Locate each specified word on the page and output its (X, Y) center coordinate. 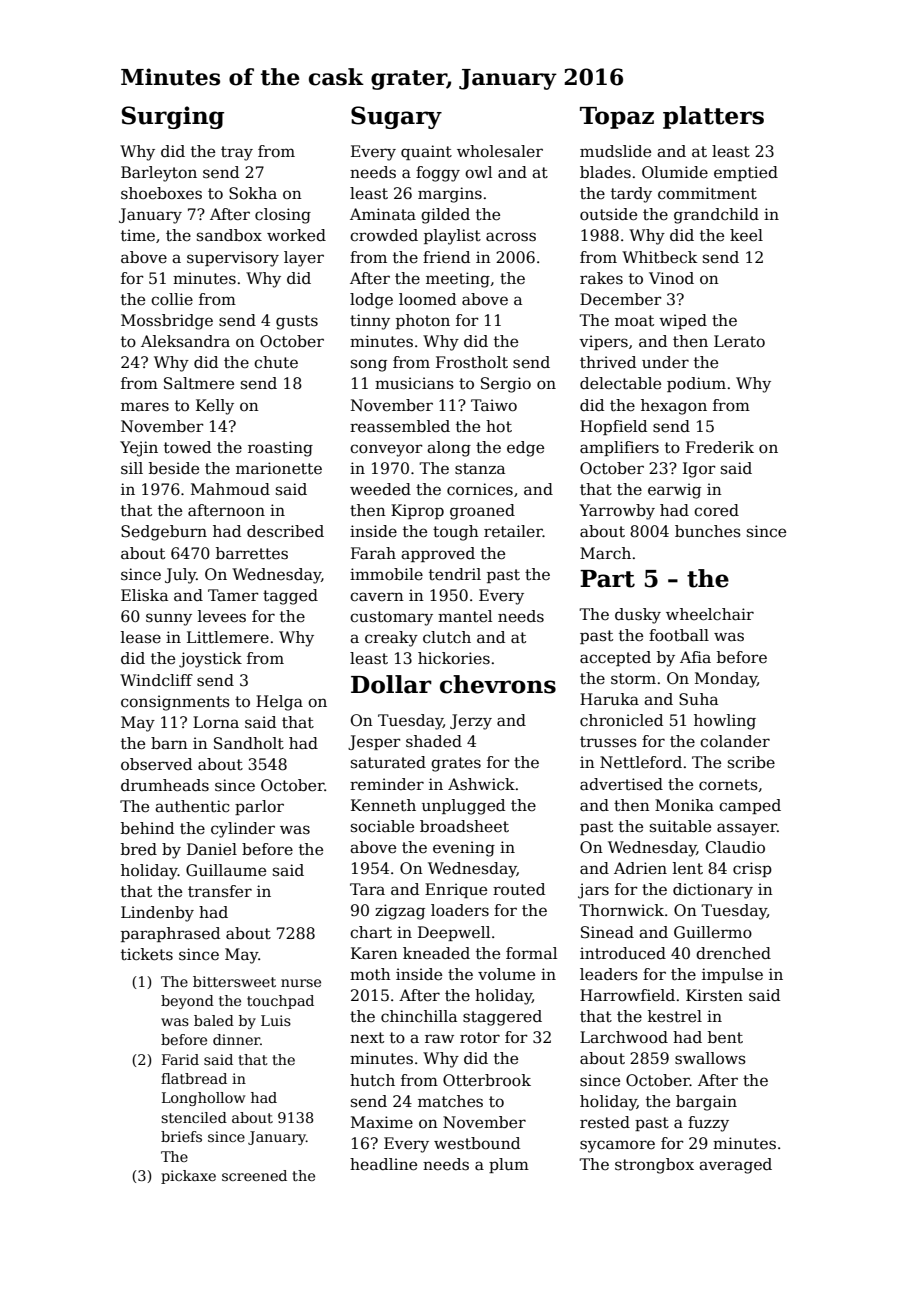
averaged (735, 1166)
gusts (297, 322)
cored (716, 510)
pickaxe (188, 1177)
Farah (373, 553)
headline (383, 1164)
